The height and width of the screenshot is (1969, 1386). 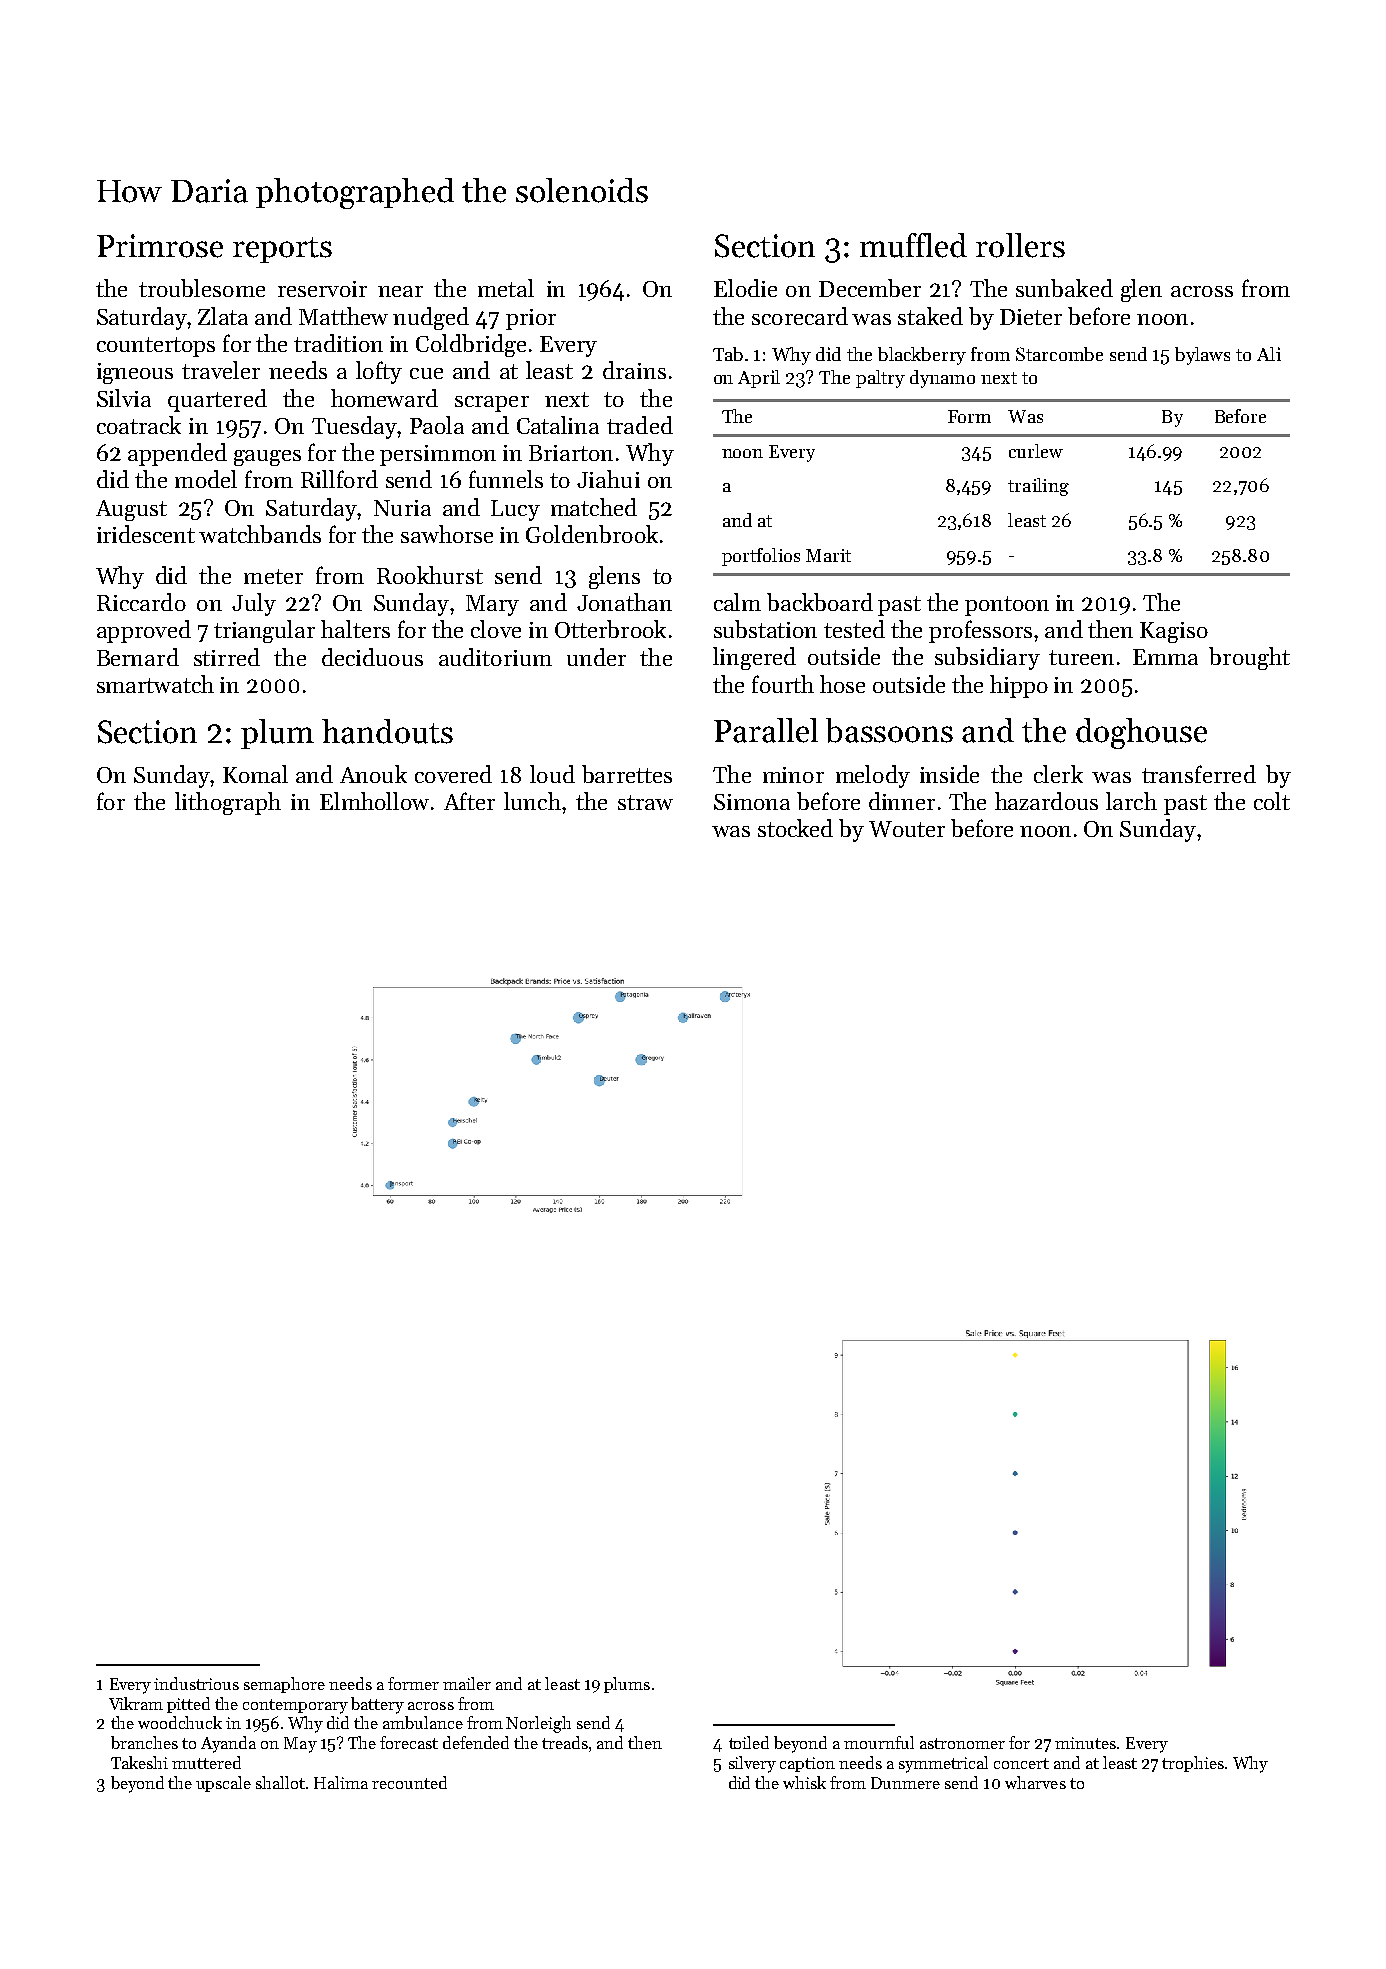 I want to click on under, so click(x=596, y=657).
